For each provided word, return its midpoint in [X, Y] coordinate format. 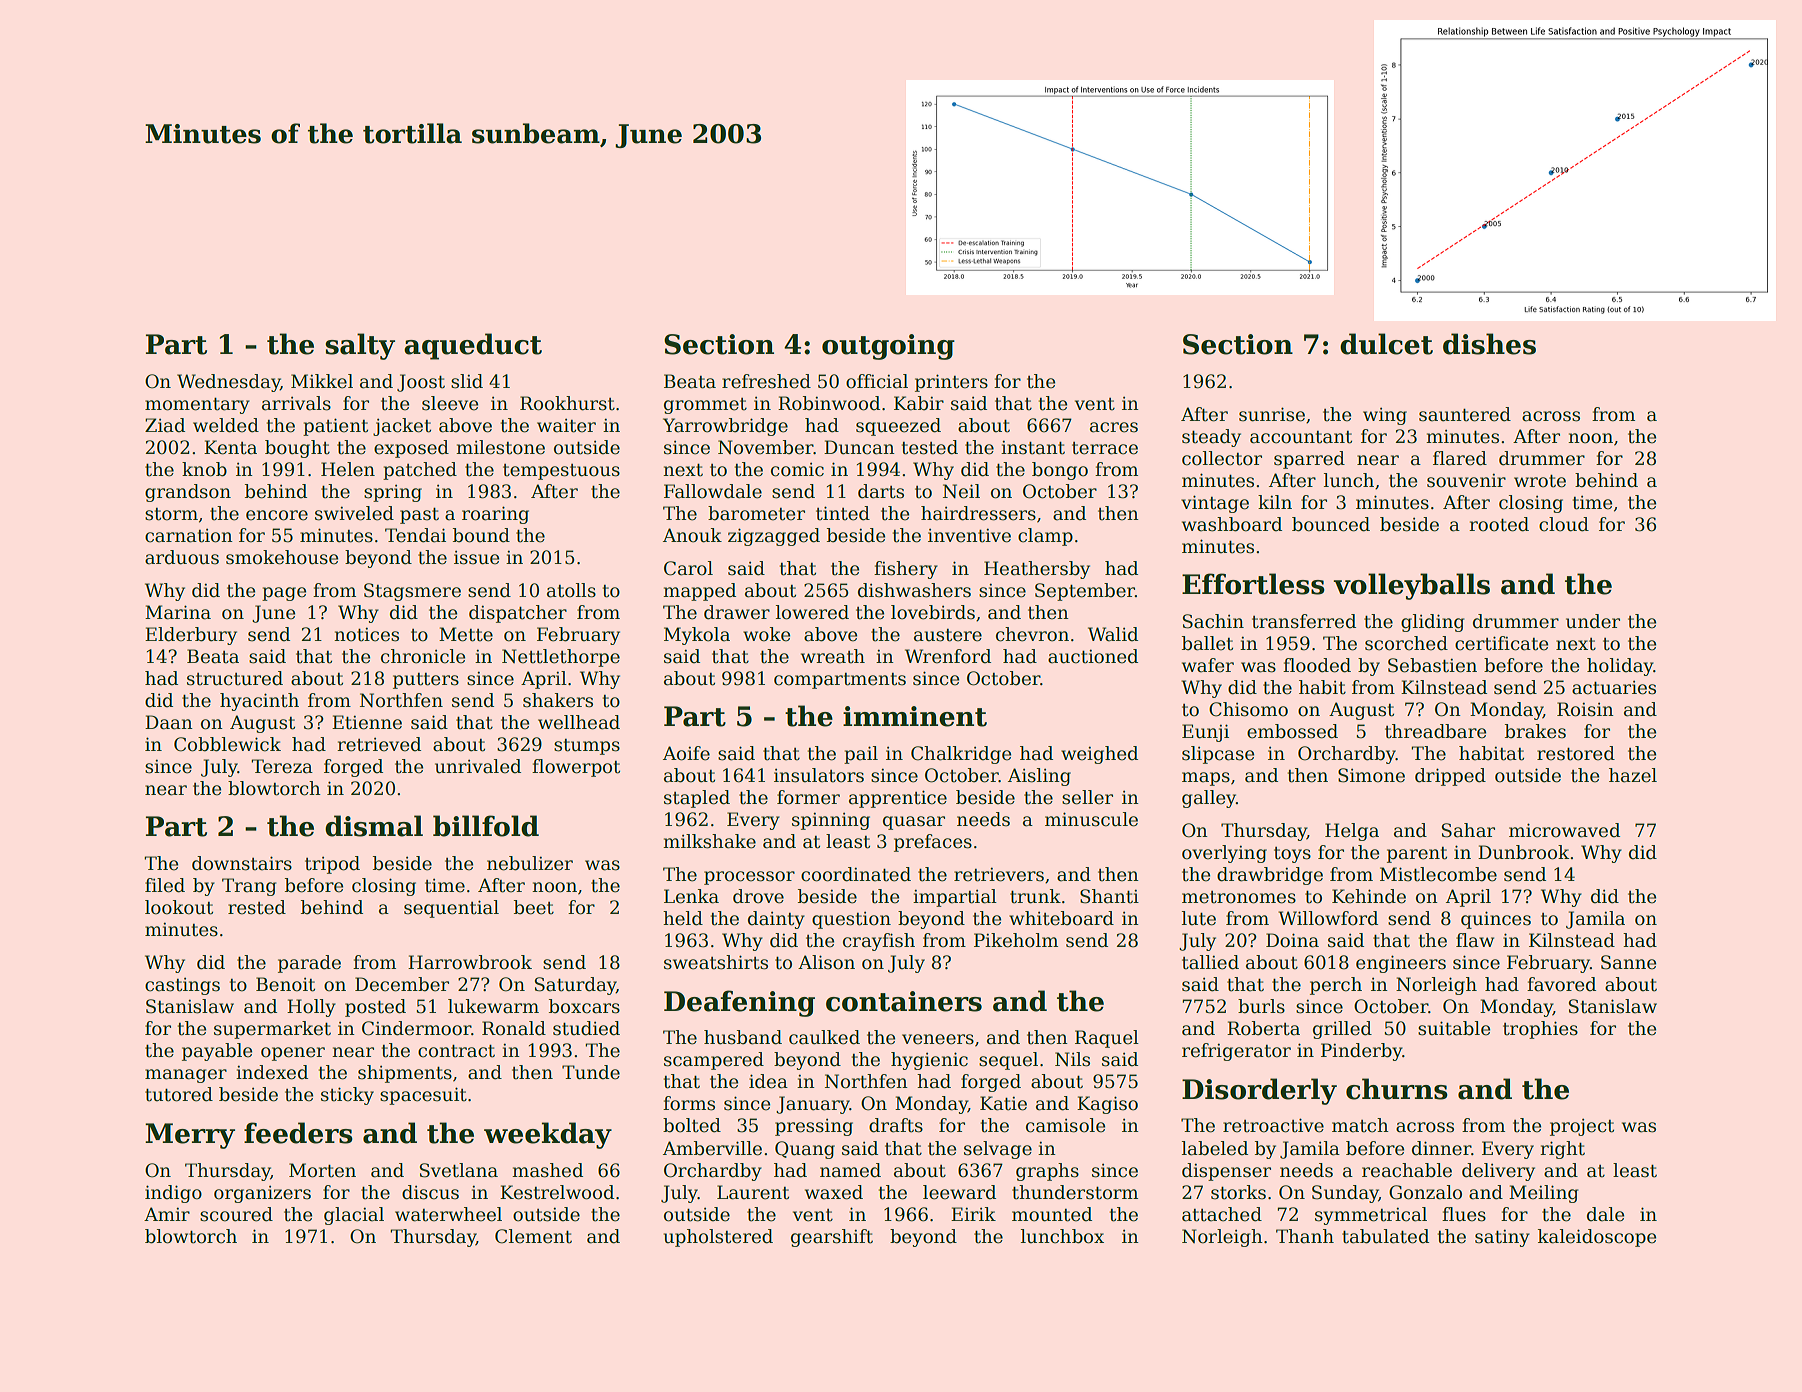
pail [861, 755]
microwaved [1564, 830]
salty [360, 346]
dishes [1489, 344]
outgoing [888, 347]
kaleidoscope [1597, 1238]
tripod [332, 865]
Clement [533, 1236]
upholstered [718, 1238]
